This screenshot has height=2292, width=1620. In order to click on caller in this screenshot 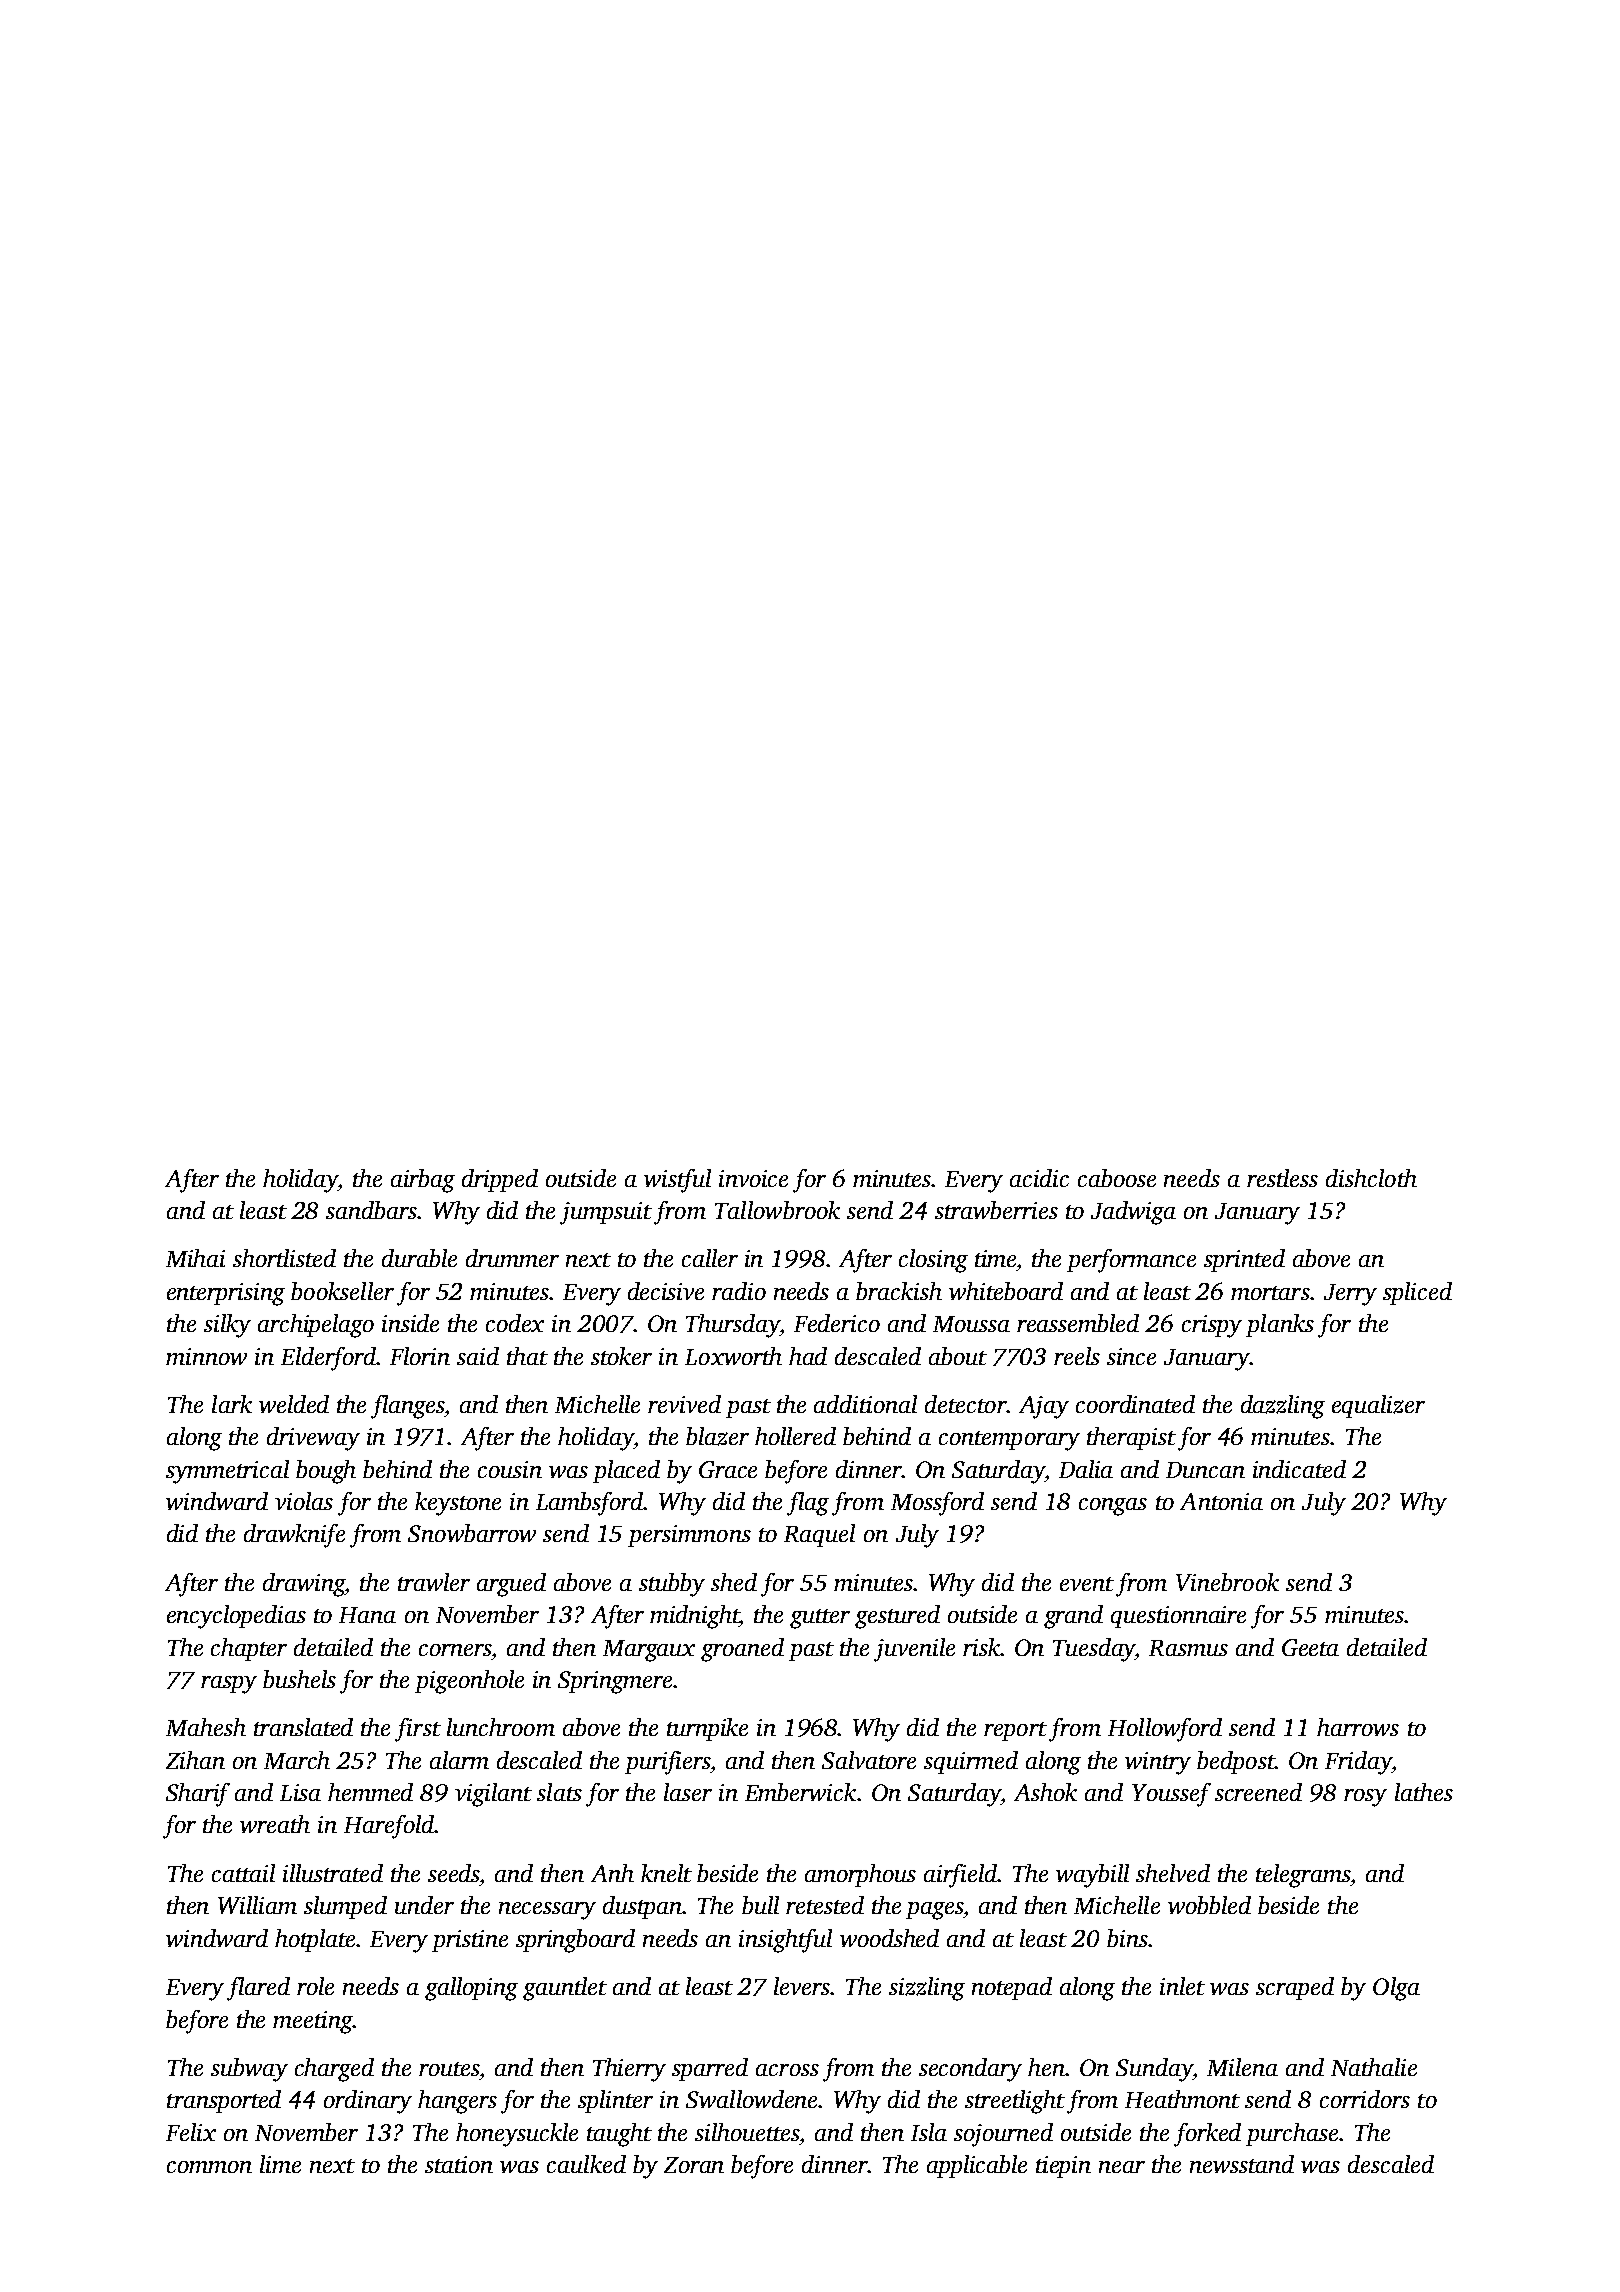, I will do `click(710, 1258)`.
